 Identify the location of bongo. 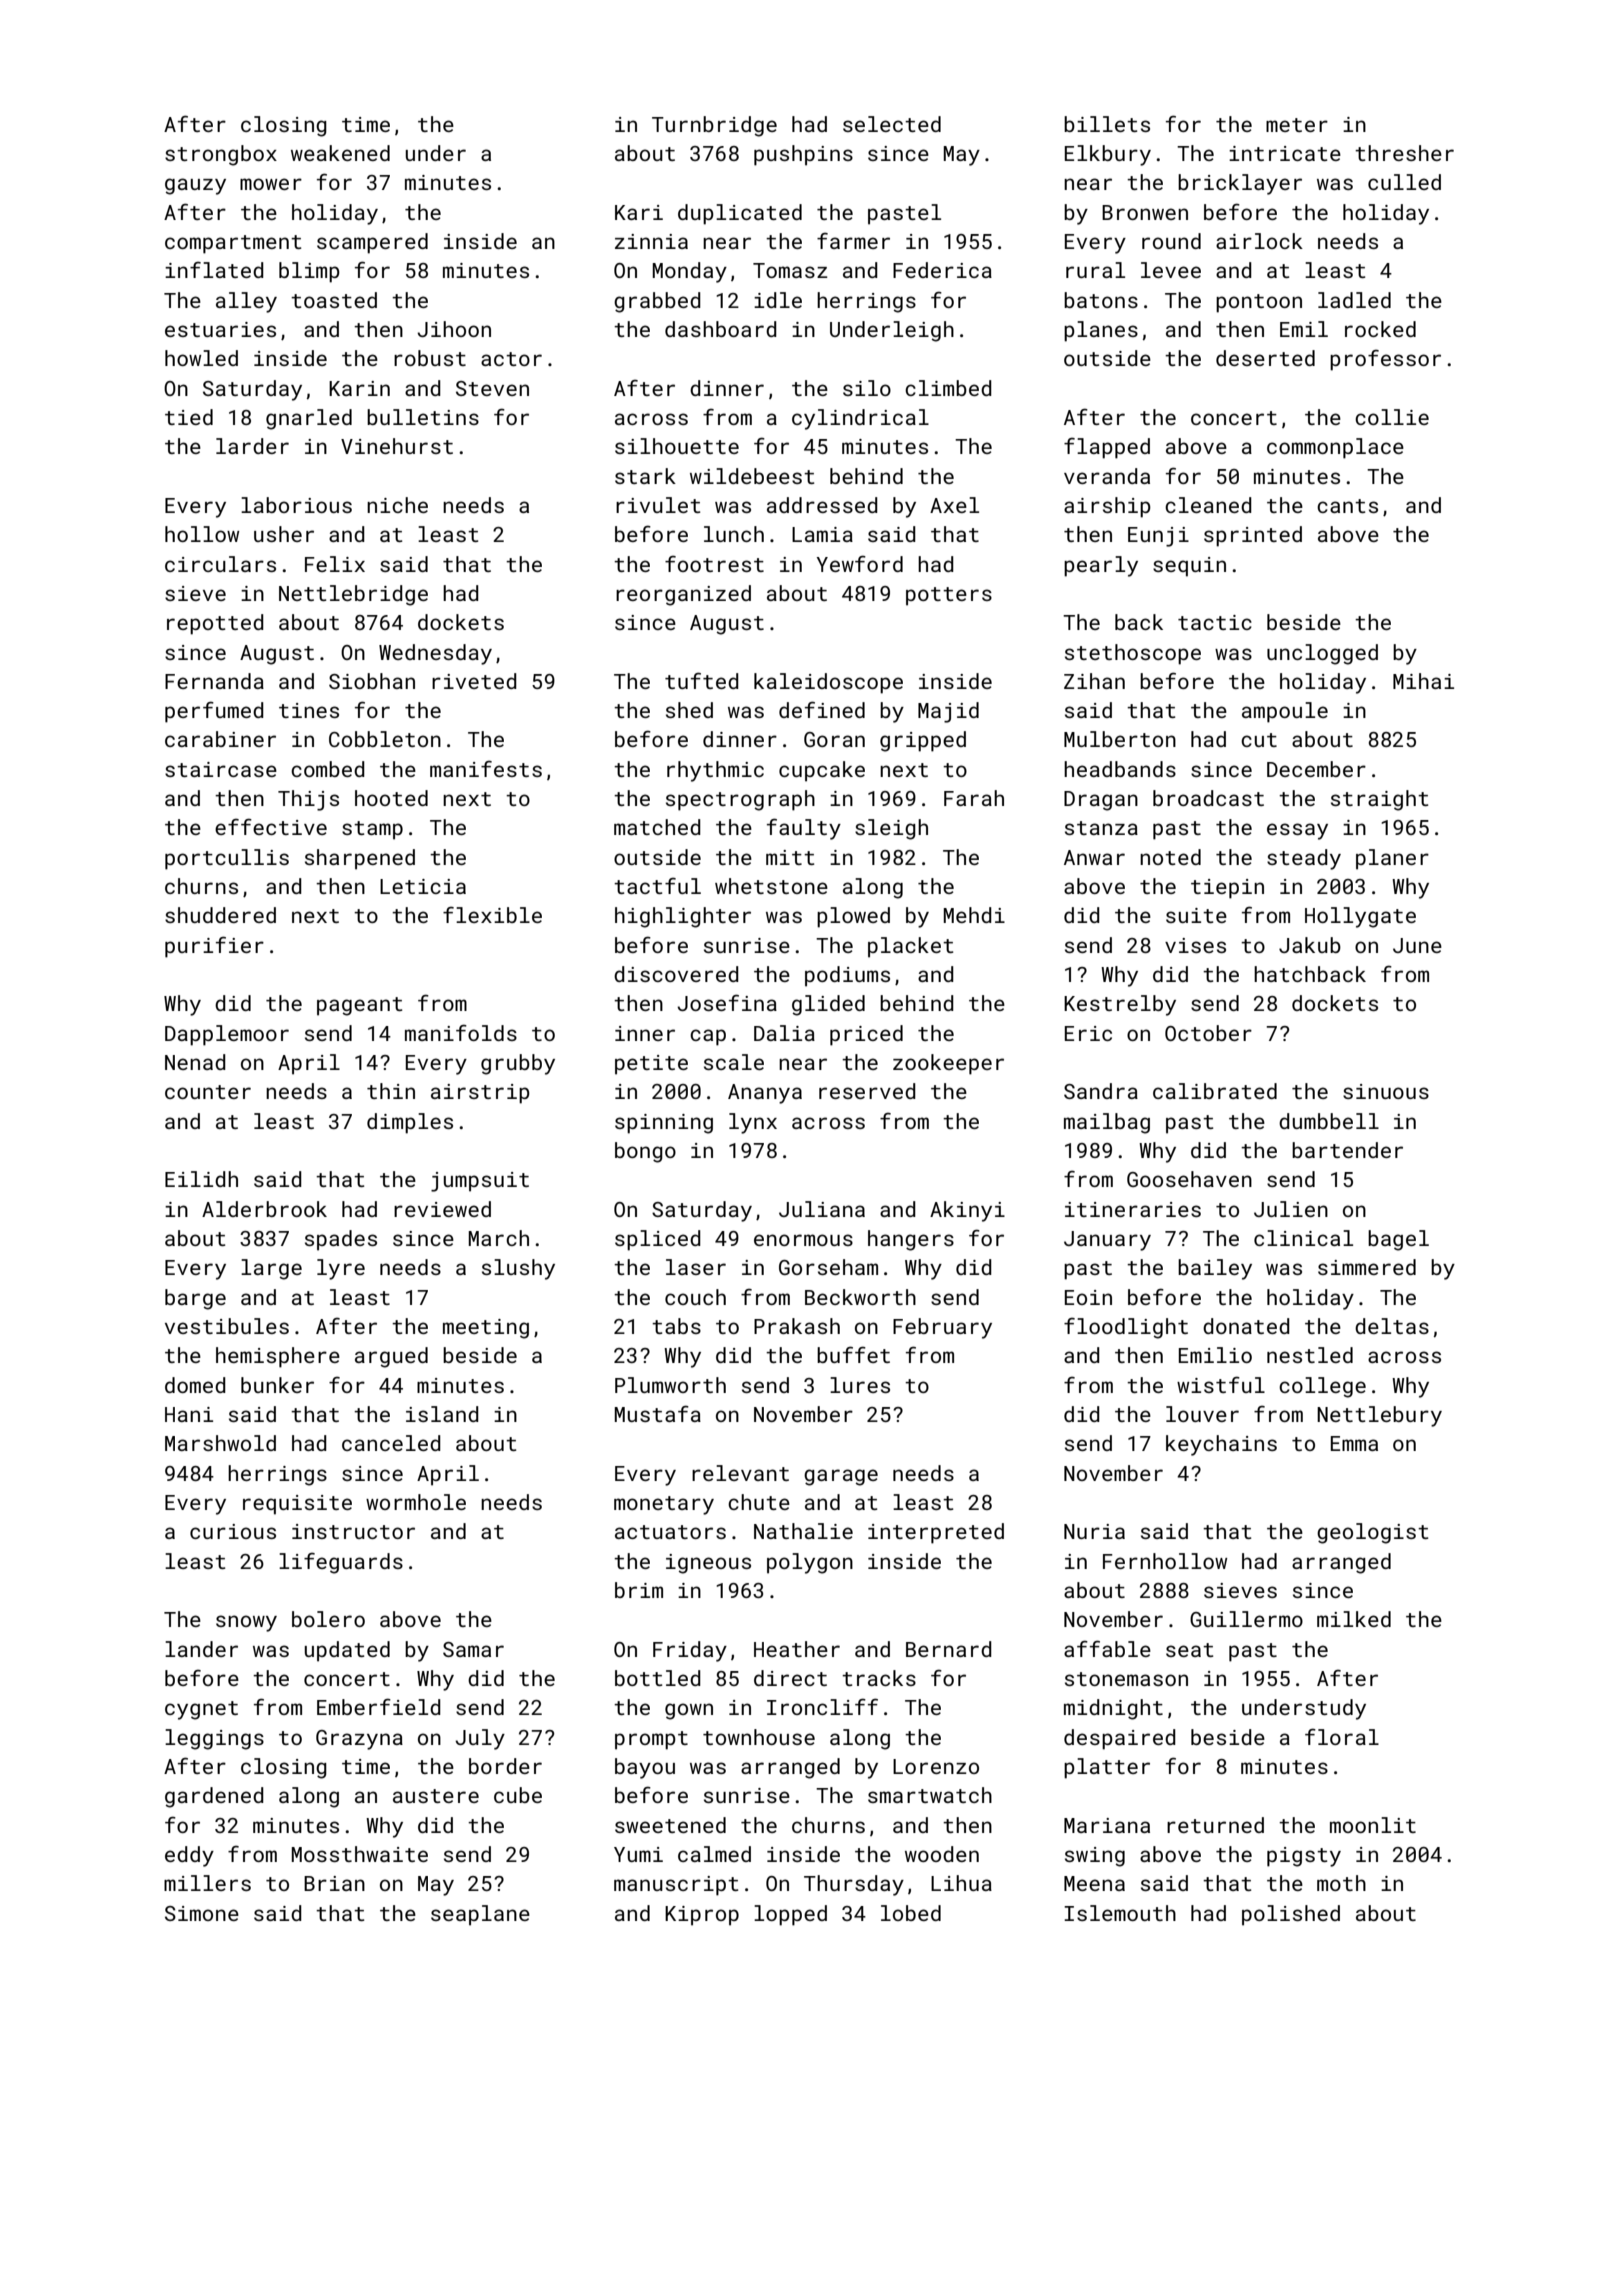
(645, 1152).
